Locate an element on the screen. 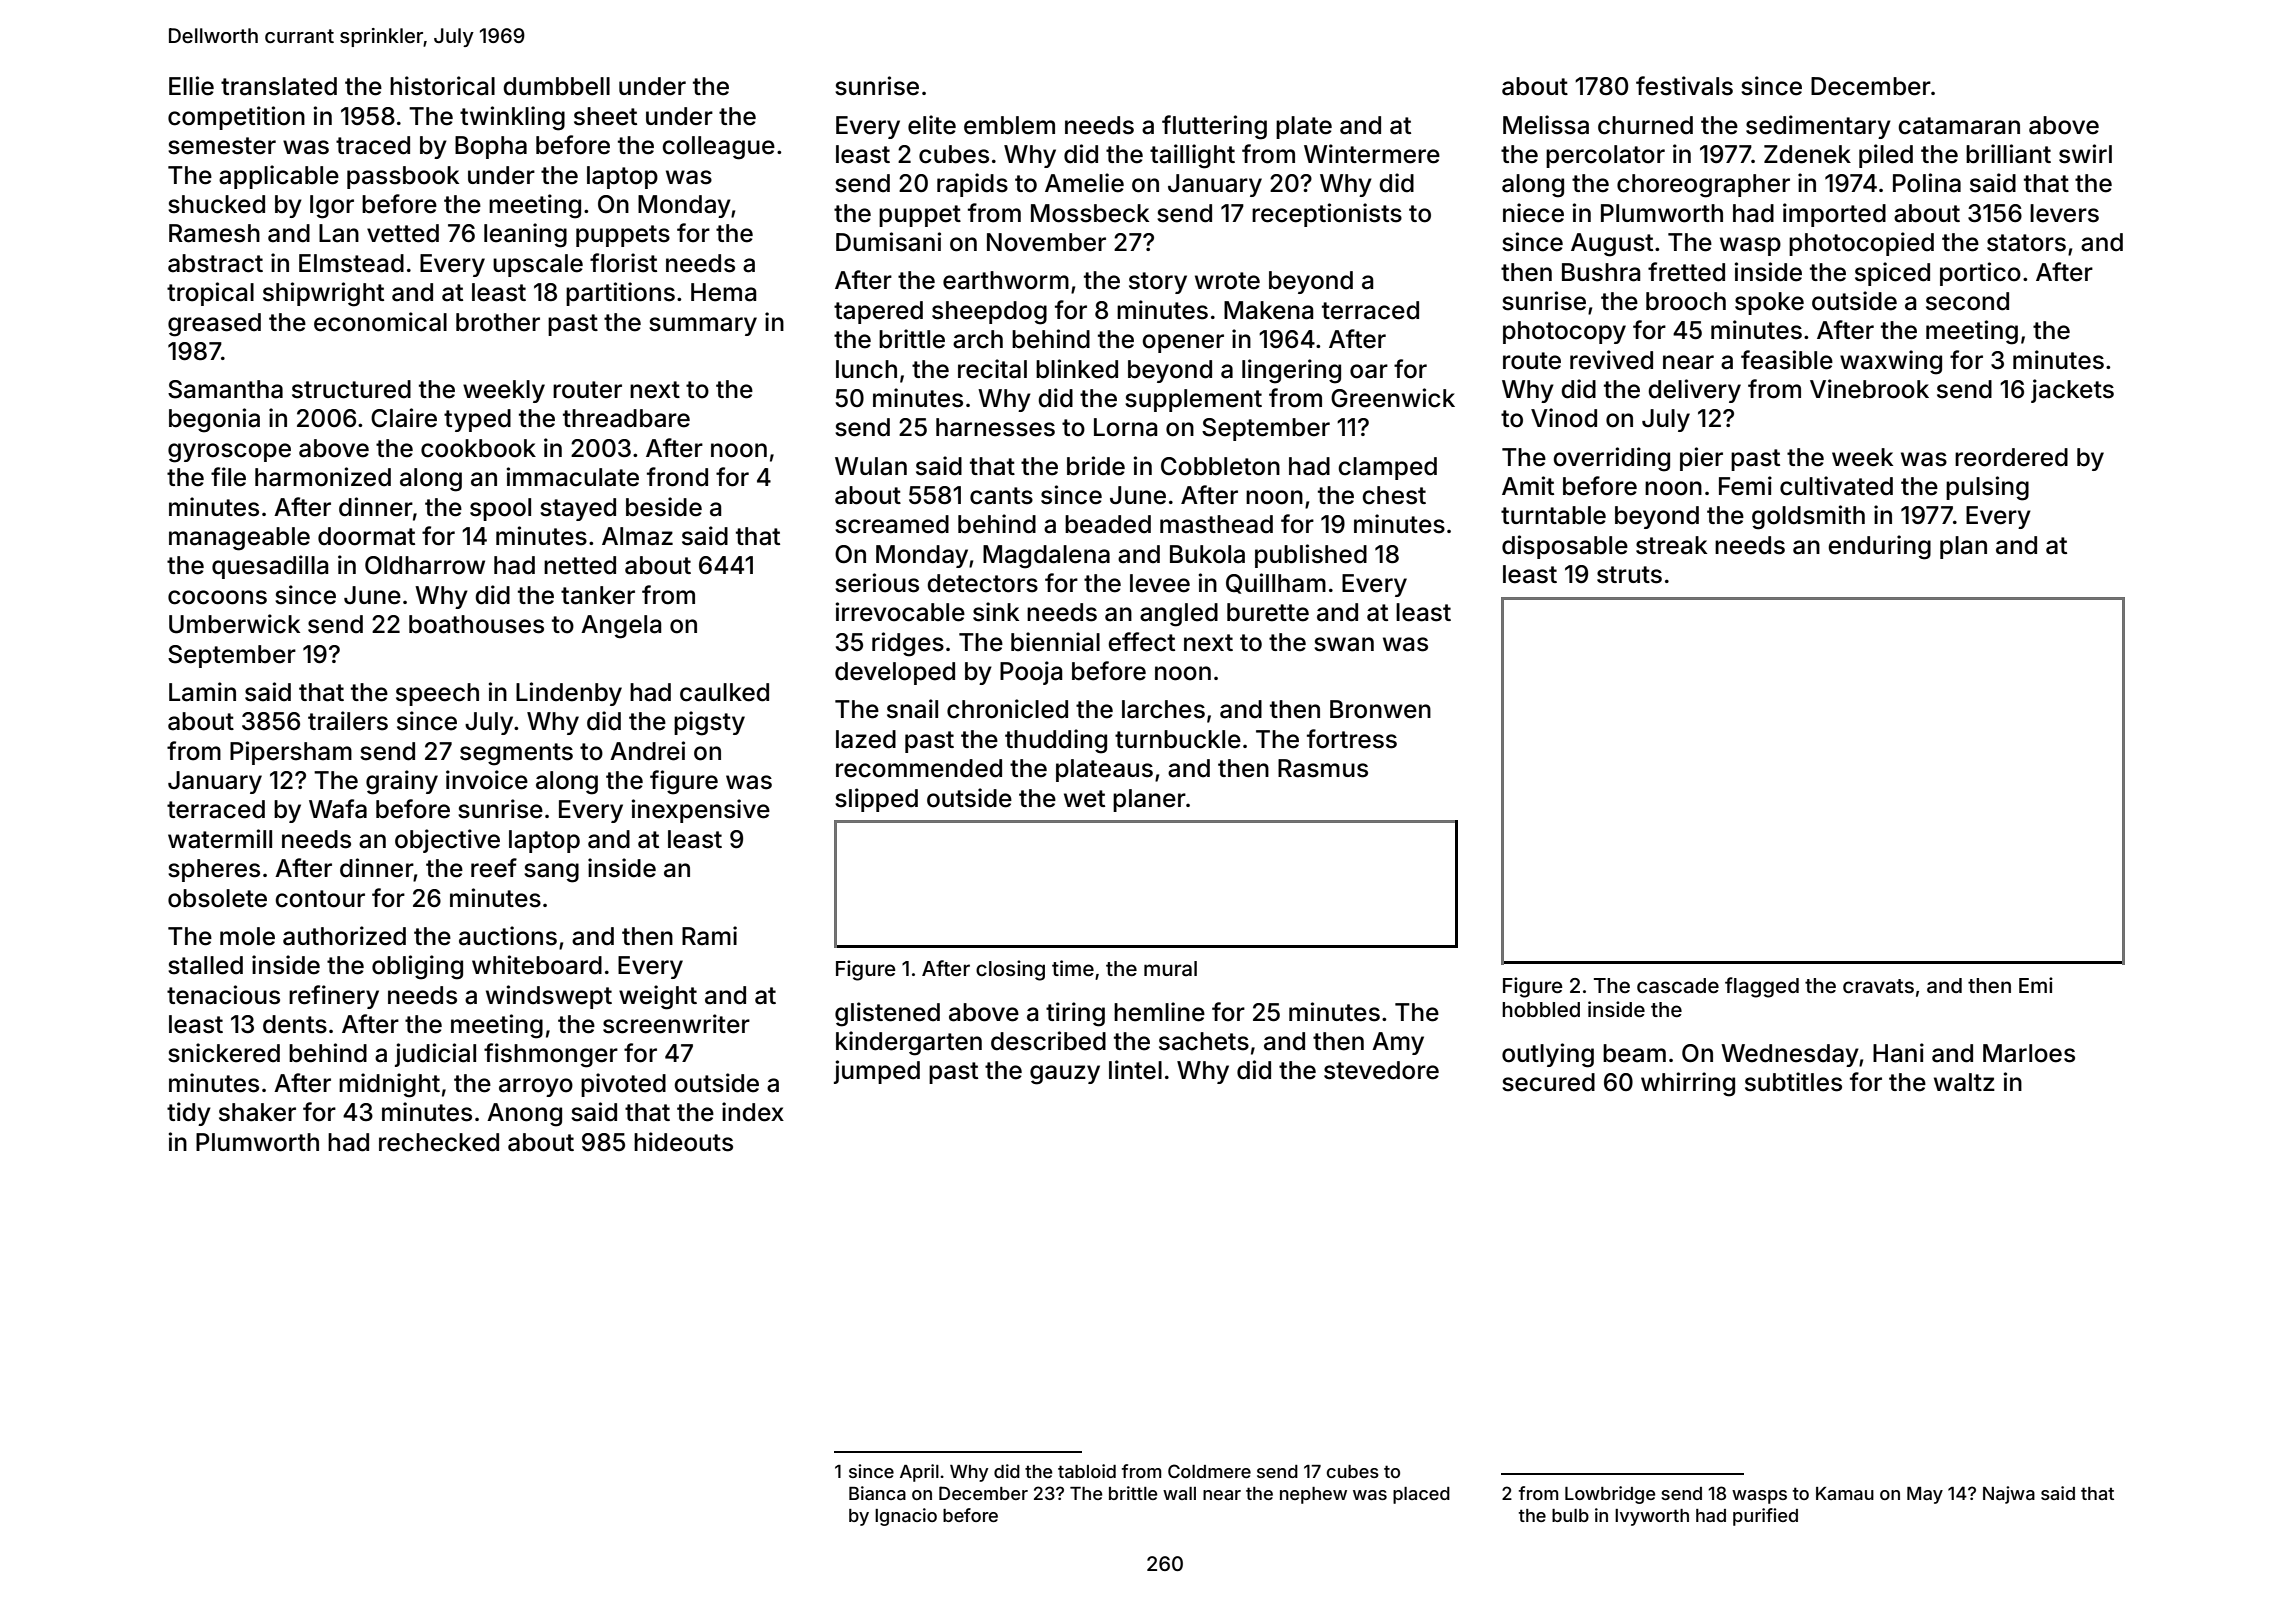 This screenshot has width=2292, height=1620. flagged is located at coordinates (1762, 987).
